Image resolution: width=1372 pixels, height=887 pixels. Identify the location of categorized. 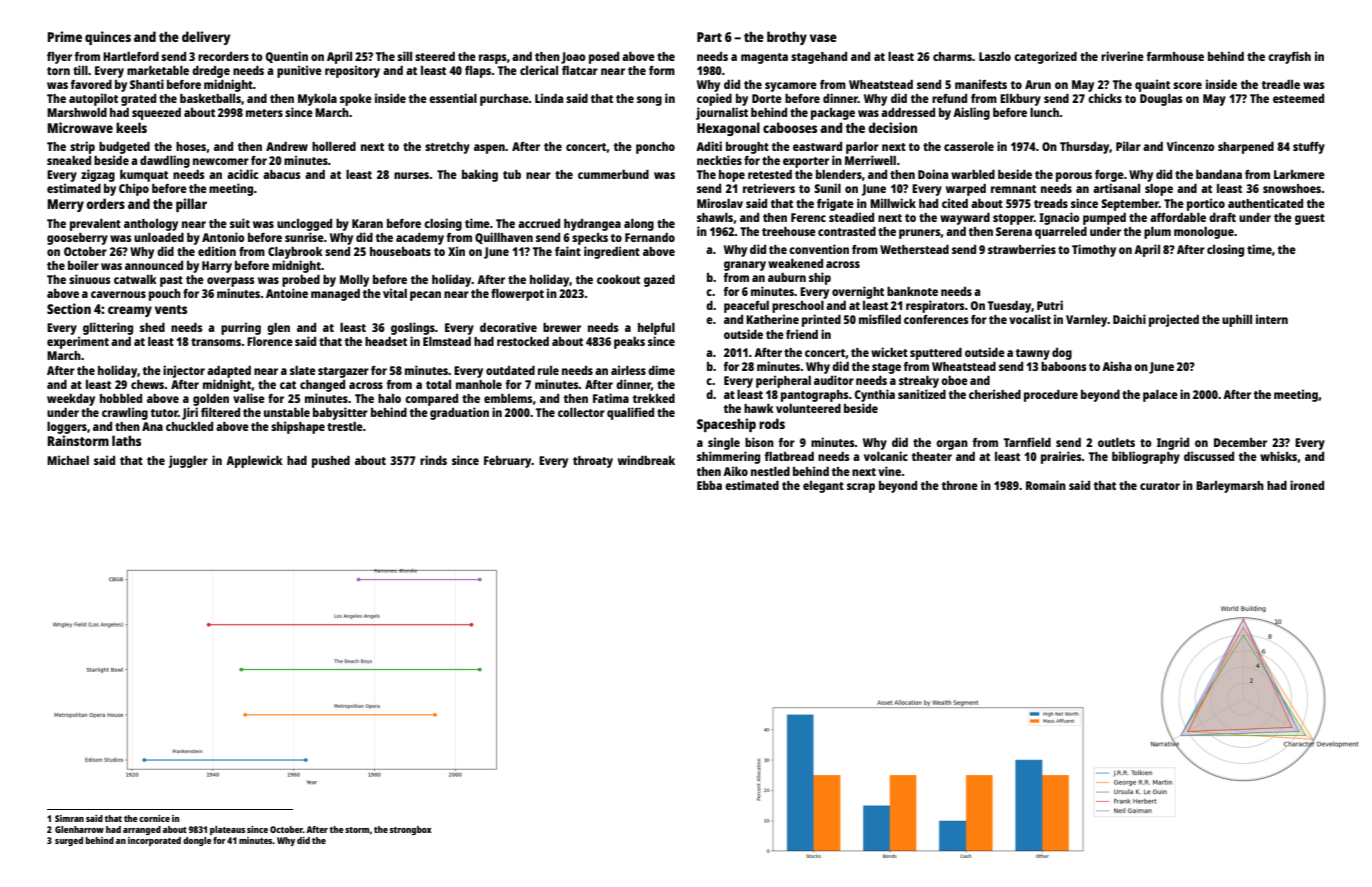
(1045, 57).
